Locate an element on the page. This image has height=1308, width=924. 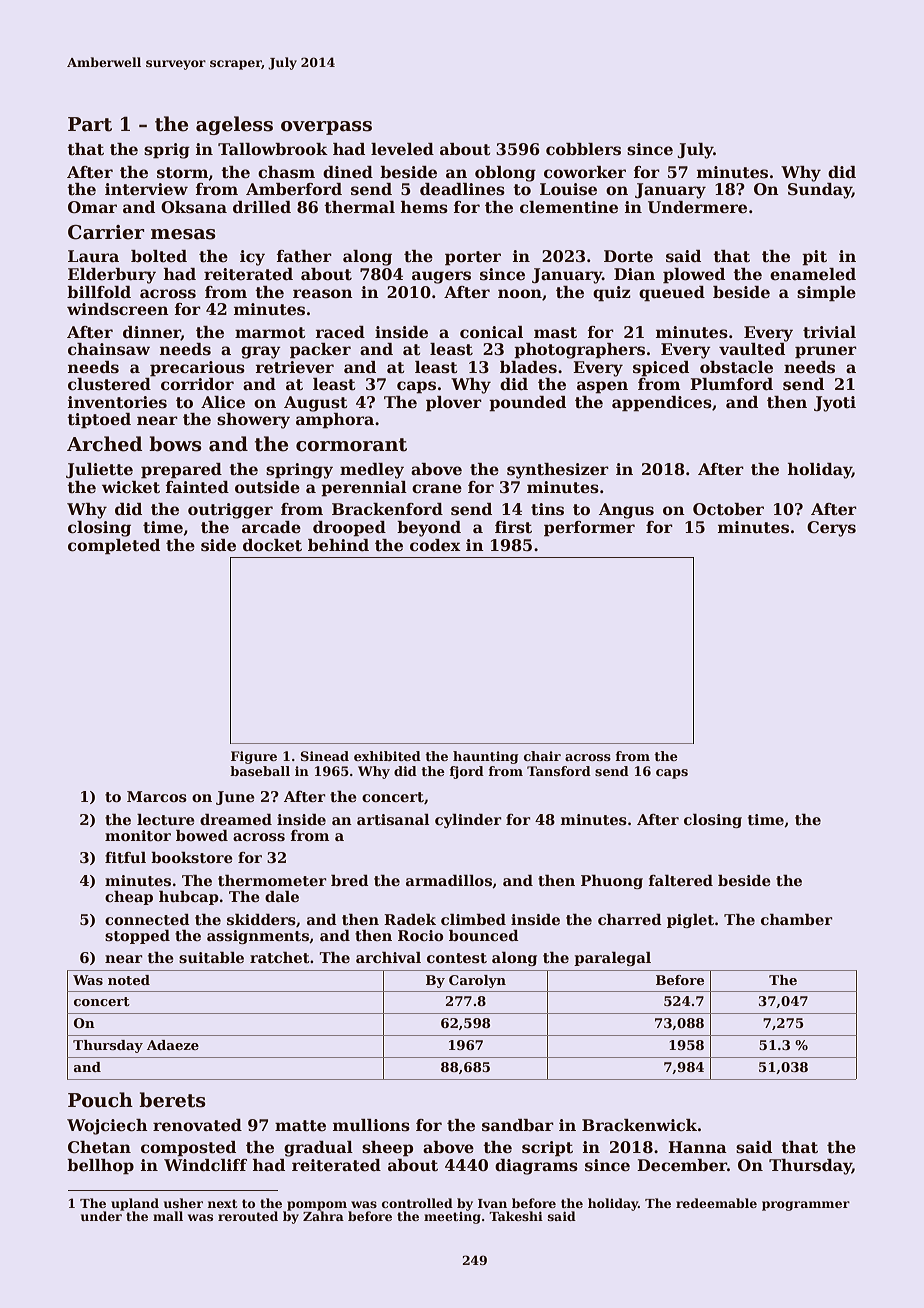
mullions is located at coordinates (371, 1125).
